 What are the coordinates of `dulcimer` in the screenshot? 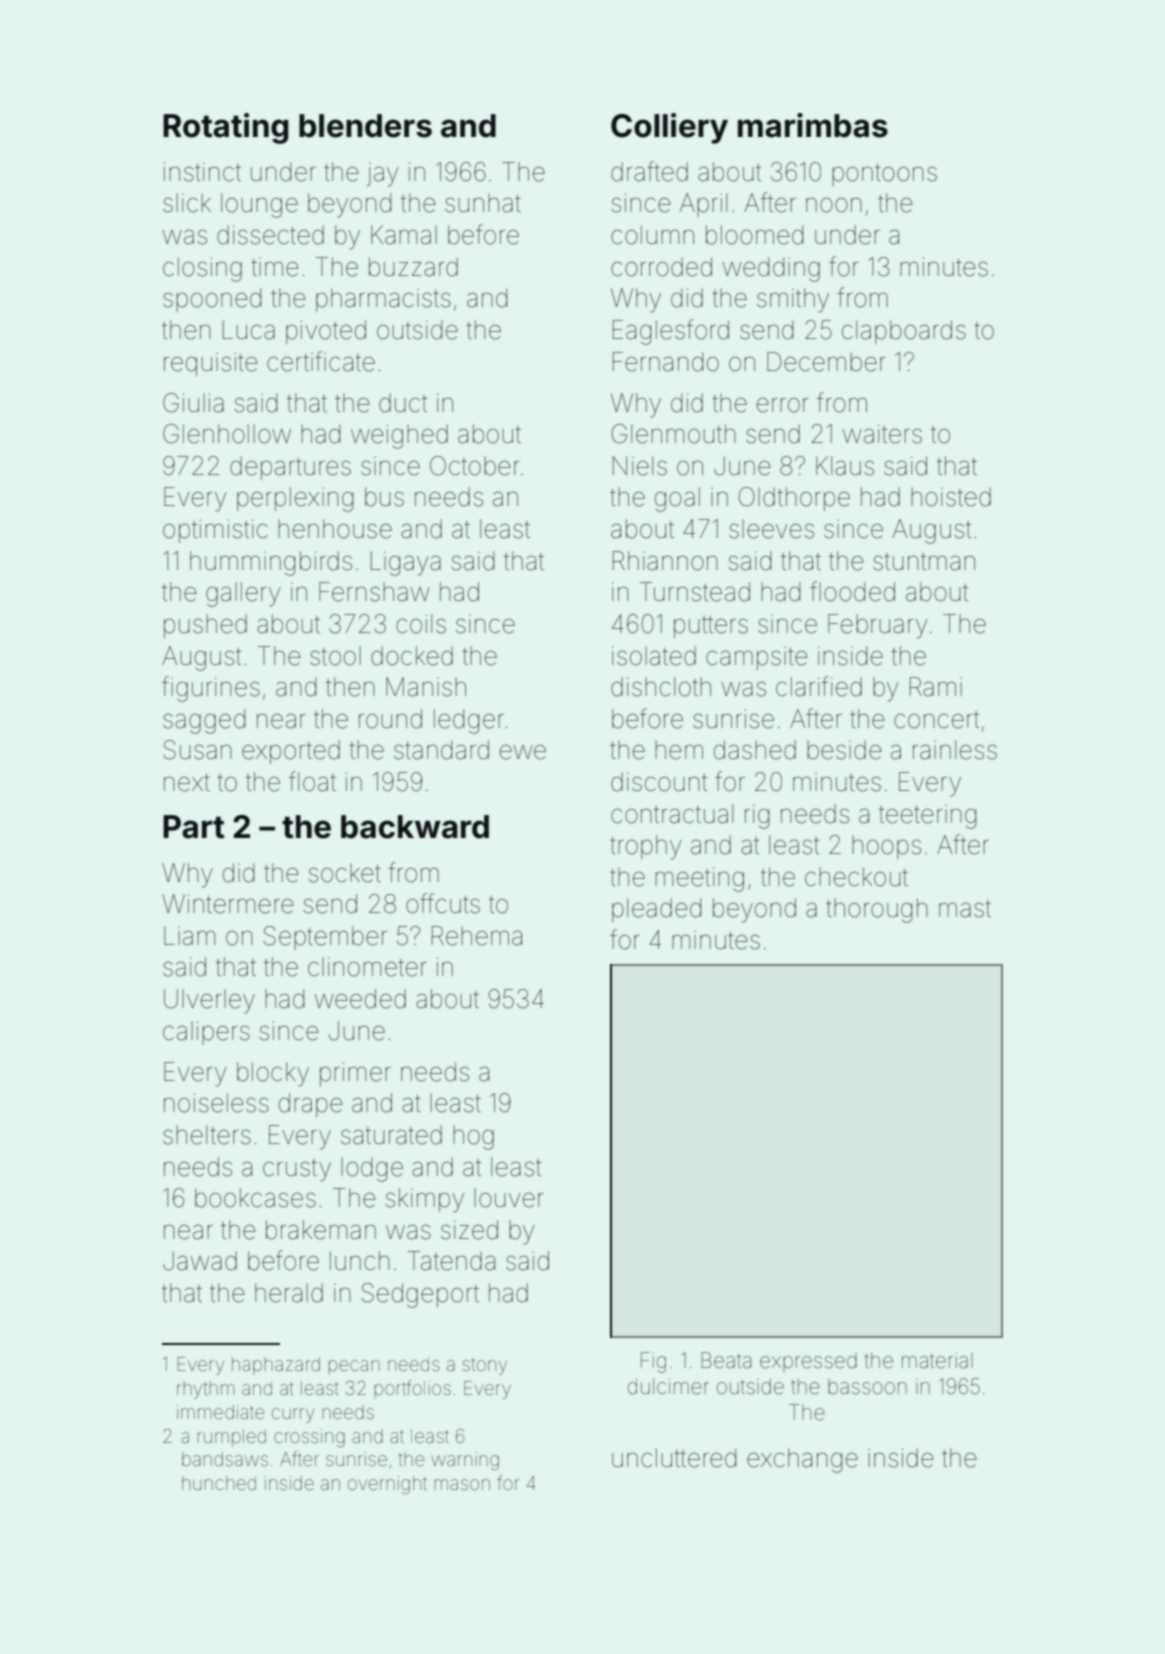 It's located at (668, 1386).
